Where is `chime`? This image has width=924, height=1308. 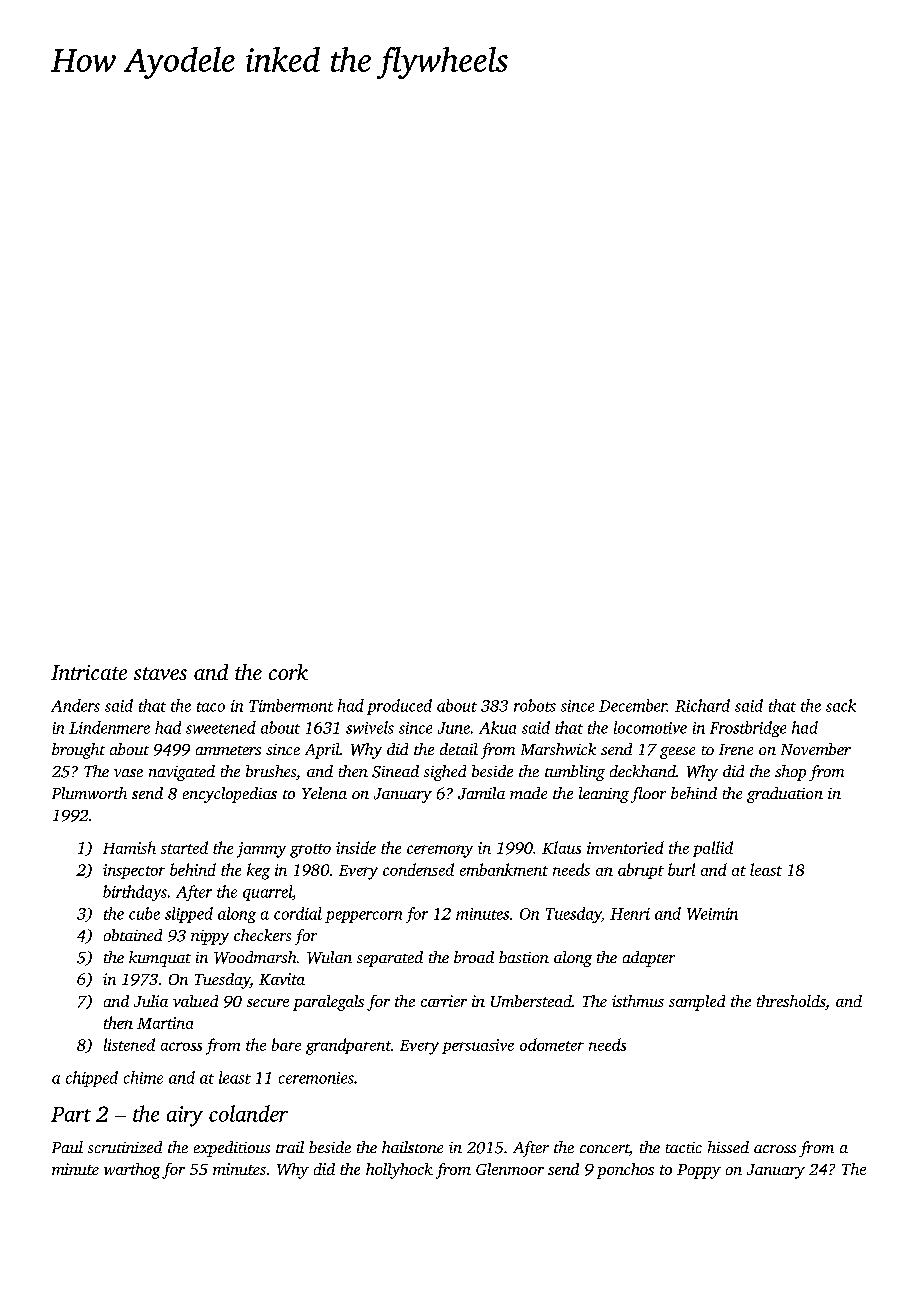
chime is located at coordinates (143, 1077).
